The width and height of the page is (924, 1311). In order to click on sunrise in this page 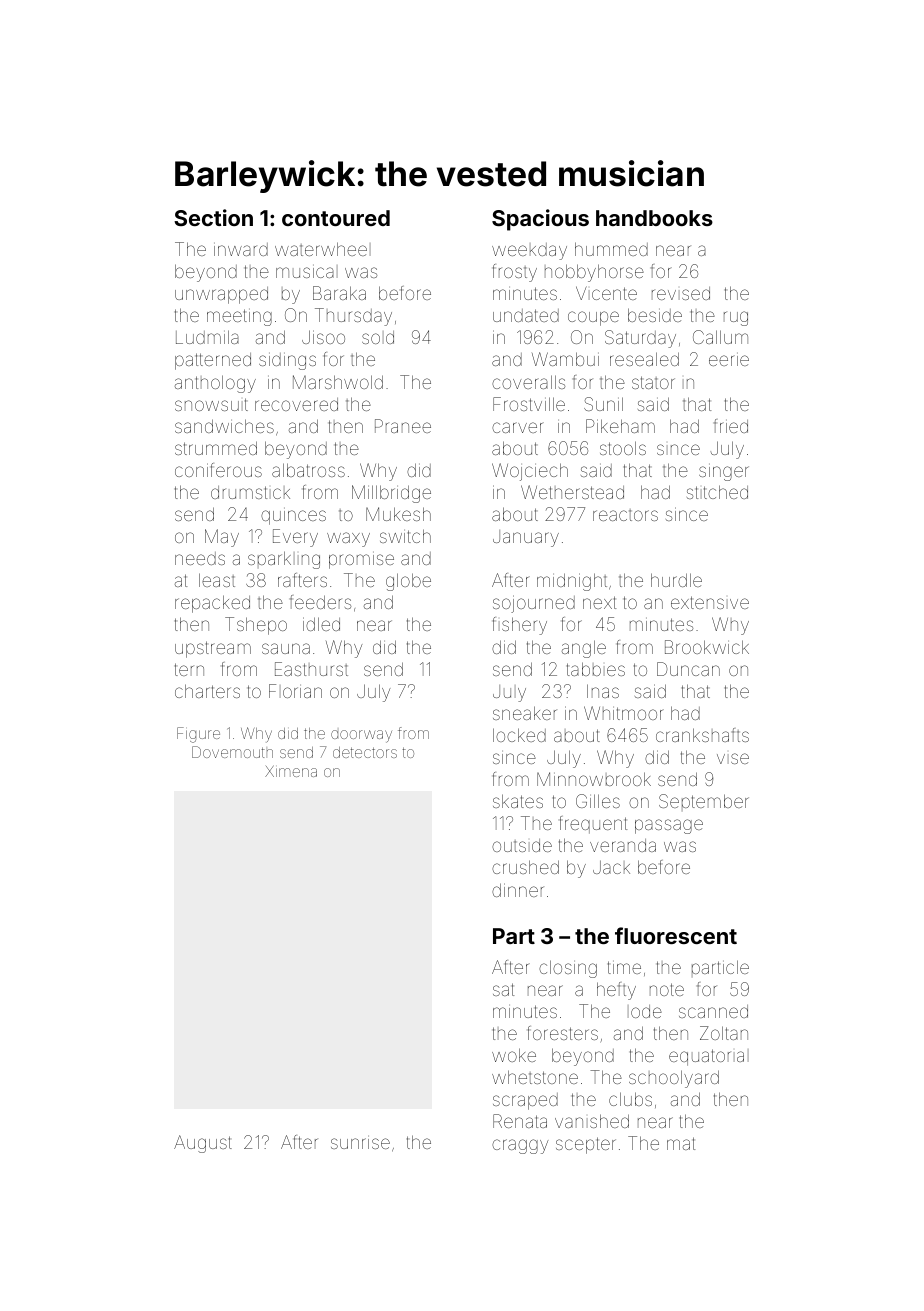, I will do `click(360, 1142)`.
